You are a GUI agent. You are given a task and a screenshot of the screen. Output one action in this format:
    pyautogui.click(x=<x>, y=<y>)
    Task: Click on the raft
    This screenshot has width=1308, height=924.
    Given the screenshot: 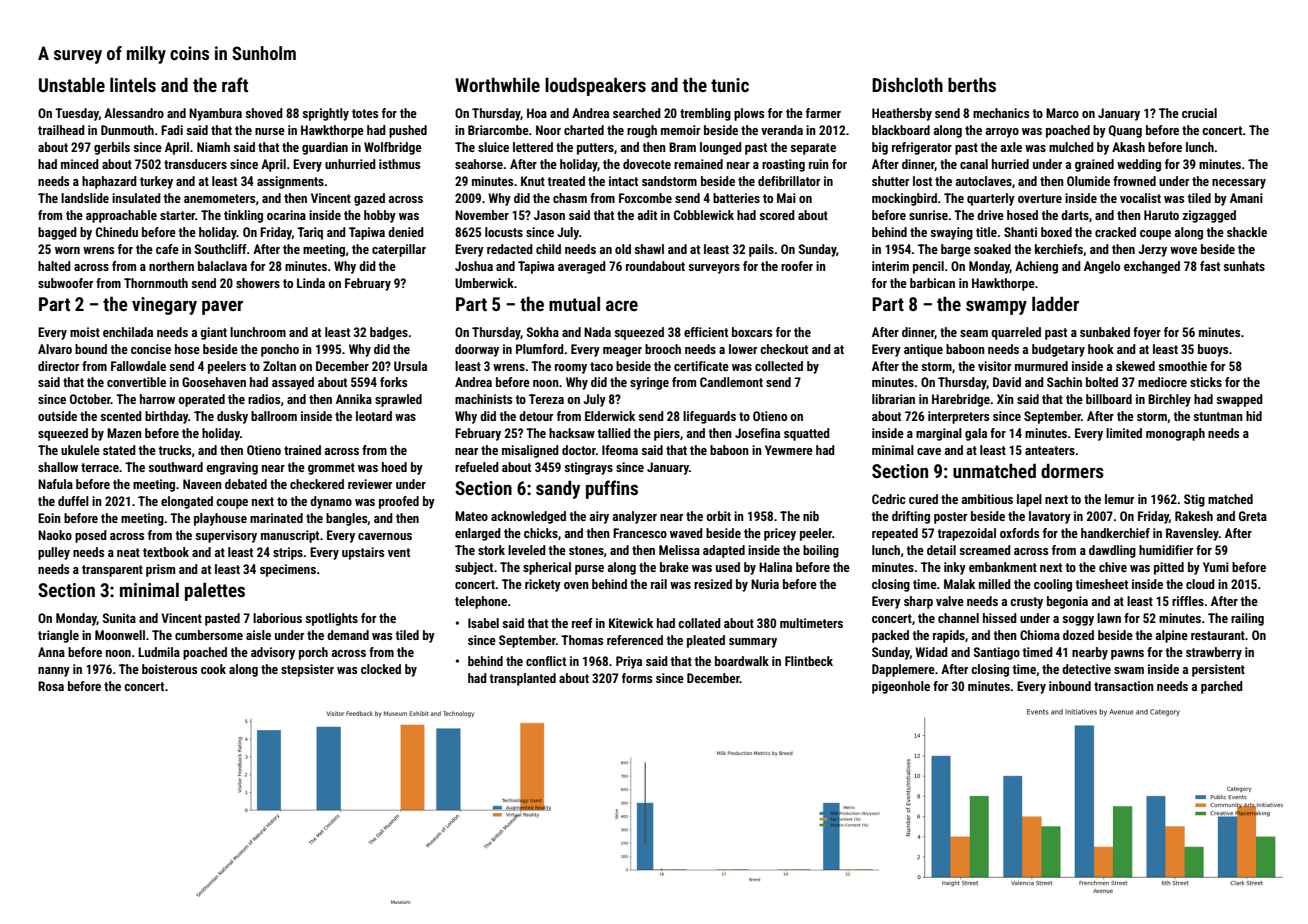 What is the action you would take?
    pyautogui.click(x=235, y=84)
